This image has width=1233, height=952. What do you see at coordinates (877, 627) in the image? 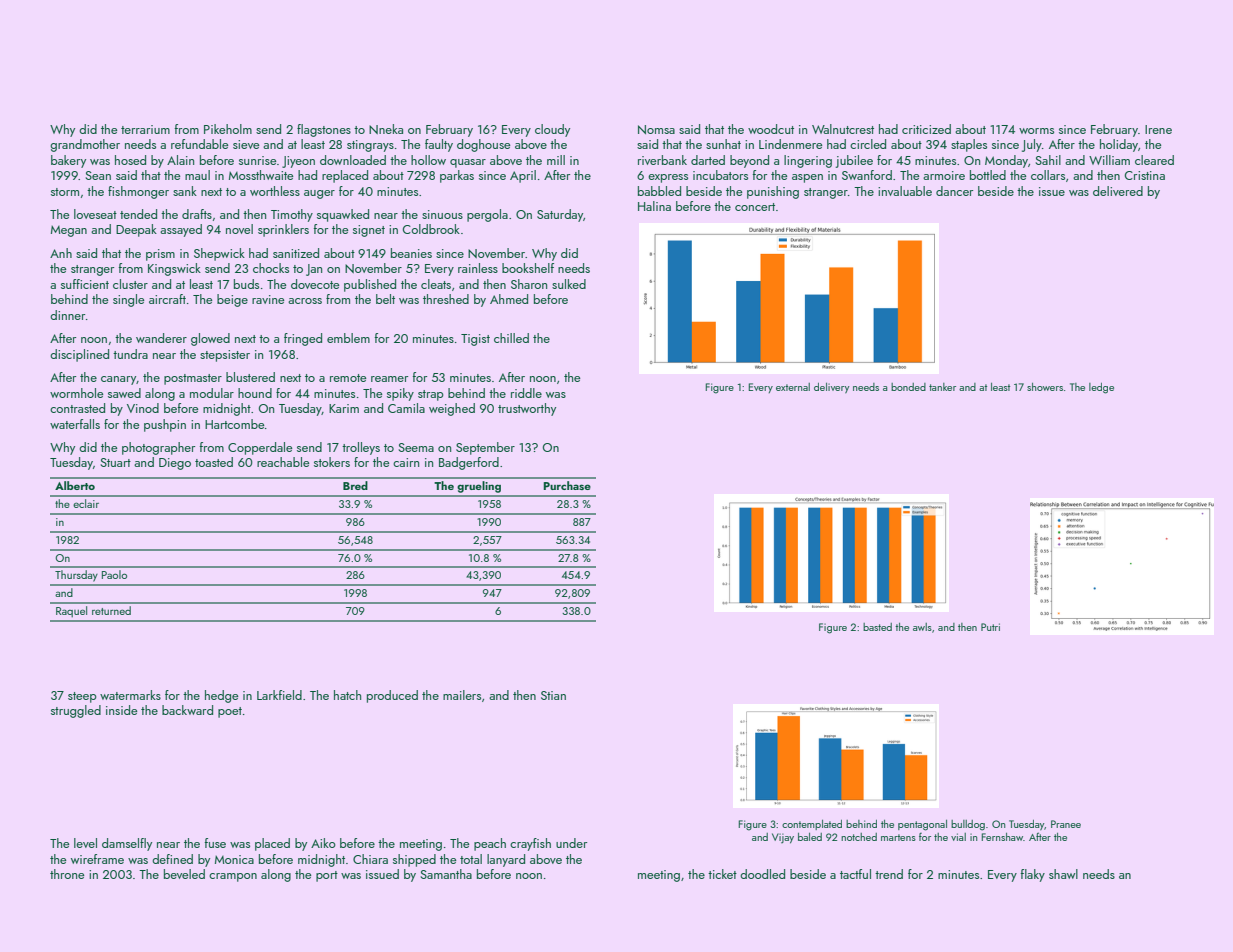
I see `basted` at bounding box center [877, 627].
